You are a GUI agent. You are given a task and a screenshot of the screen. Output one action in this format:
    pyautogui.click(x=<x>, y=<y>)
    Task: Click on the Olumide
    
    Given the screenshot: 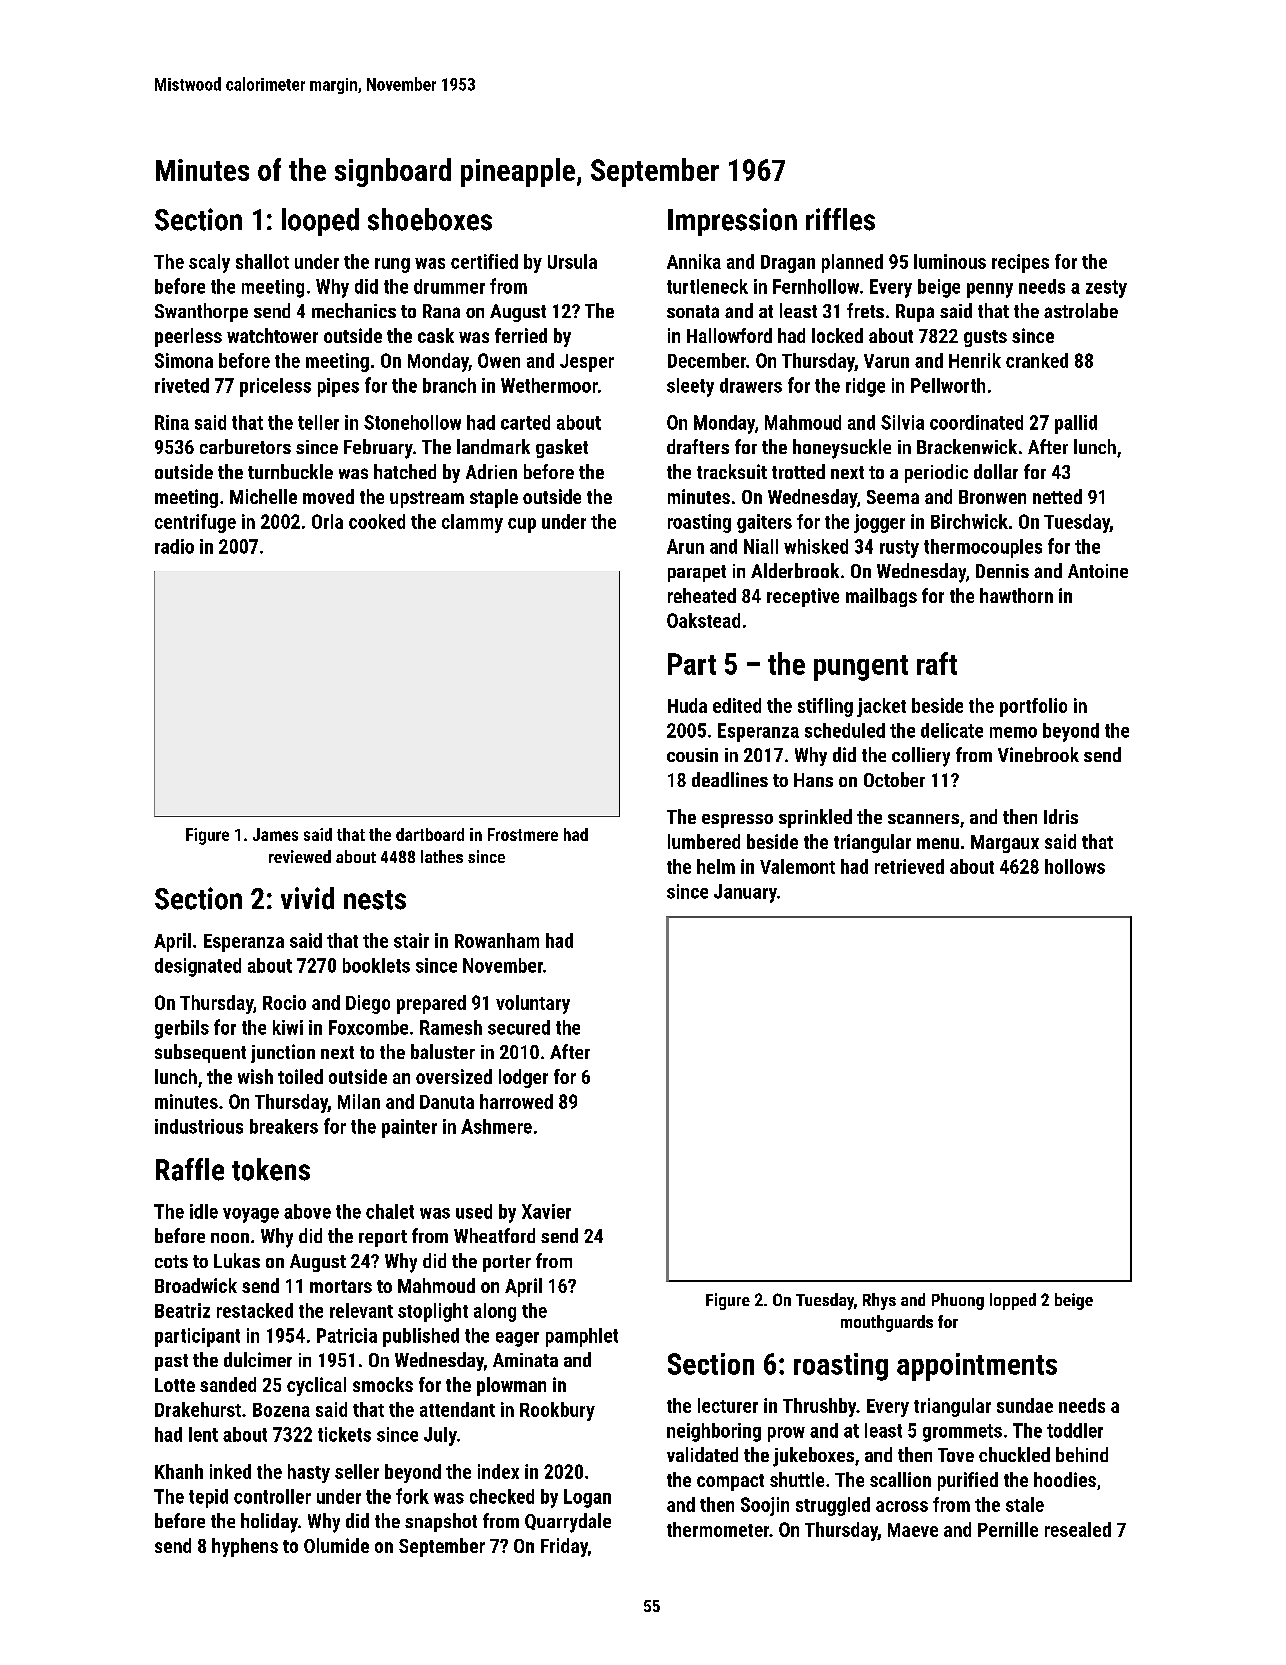 What is the action you would take?
    pyautogui.click(x=336, y=1545)
